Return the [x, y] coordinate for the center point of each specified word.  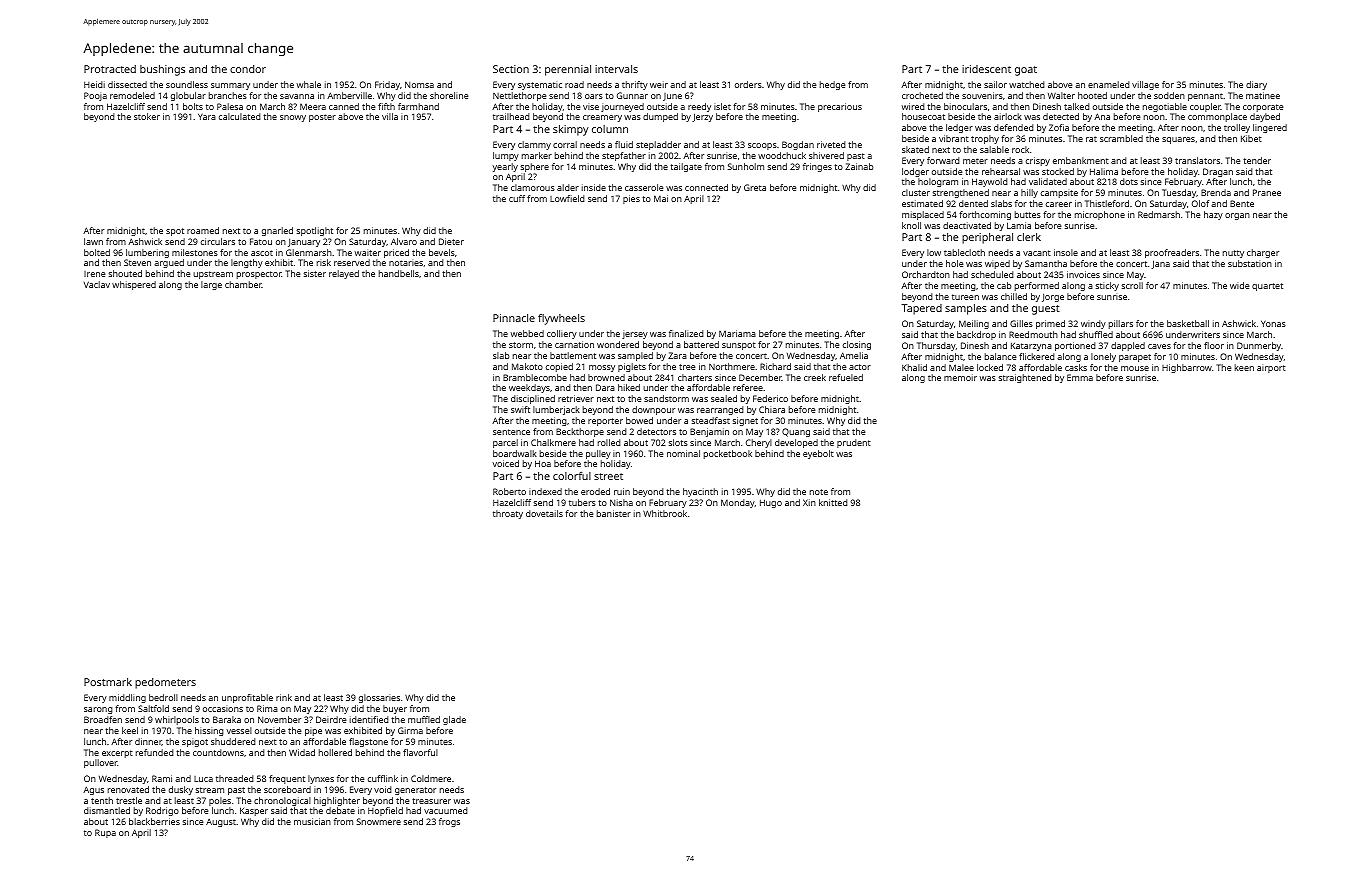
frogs [449, 822]
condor [248, 69]
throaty [508, 514]
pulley [598, 454]
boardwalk [515, 453]
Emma [1080, 377]
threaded [235, 778]
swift [520, 409]
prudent [854, 443]
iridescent [986, 69]
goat [1026, 71]
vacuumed [446, 810]
